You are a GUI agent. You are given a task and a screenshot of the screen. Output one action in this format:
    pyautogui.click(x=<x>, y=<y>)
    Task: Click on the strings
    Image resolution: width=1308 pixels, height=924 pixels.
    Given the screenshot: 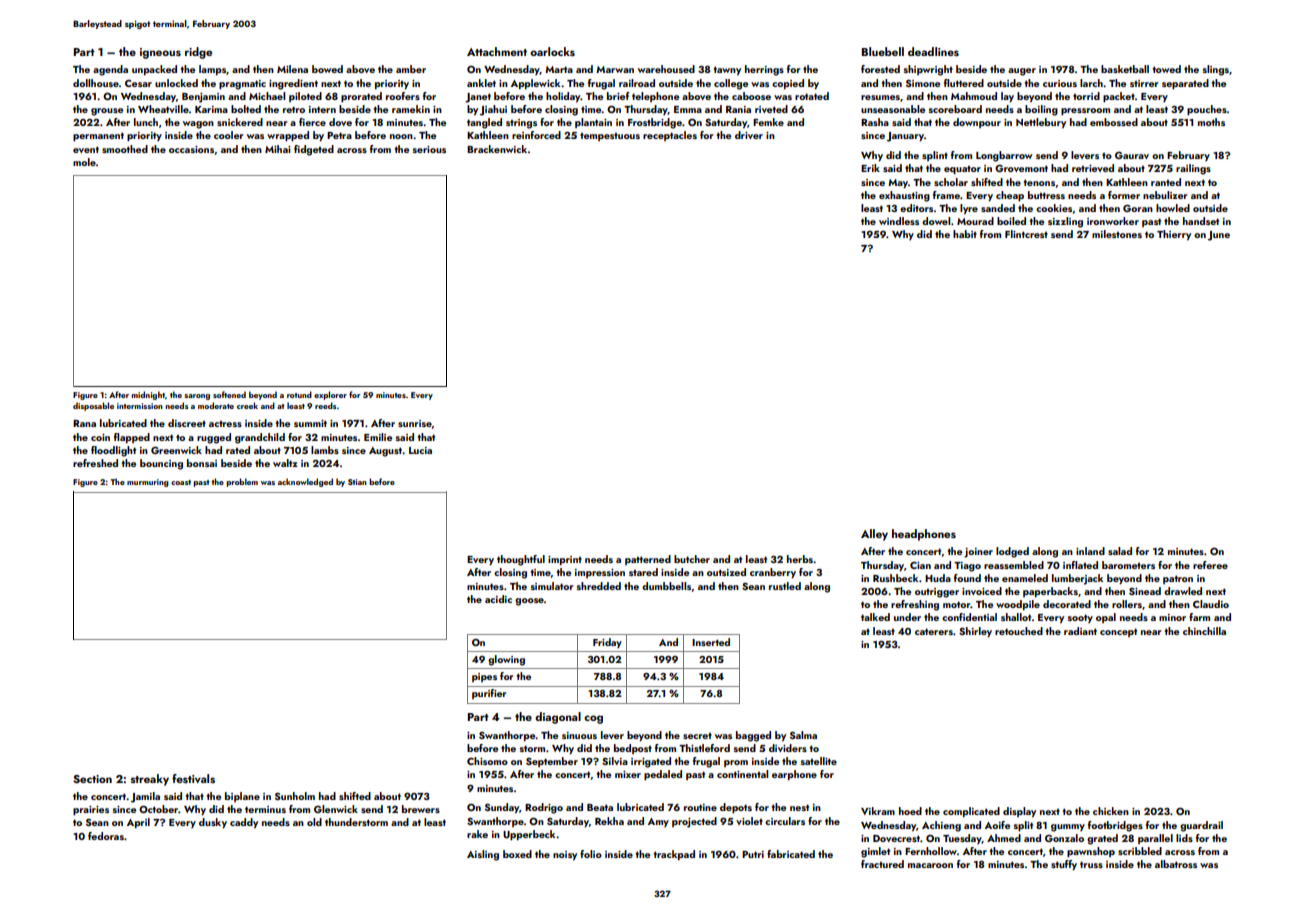 What is the action you would take?
    pyautogui.click(x=521, y=124)
